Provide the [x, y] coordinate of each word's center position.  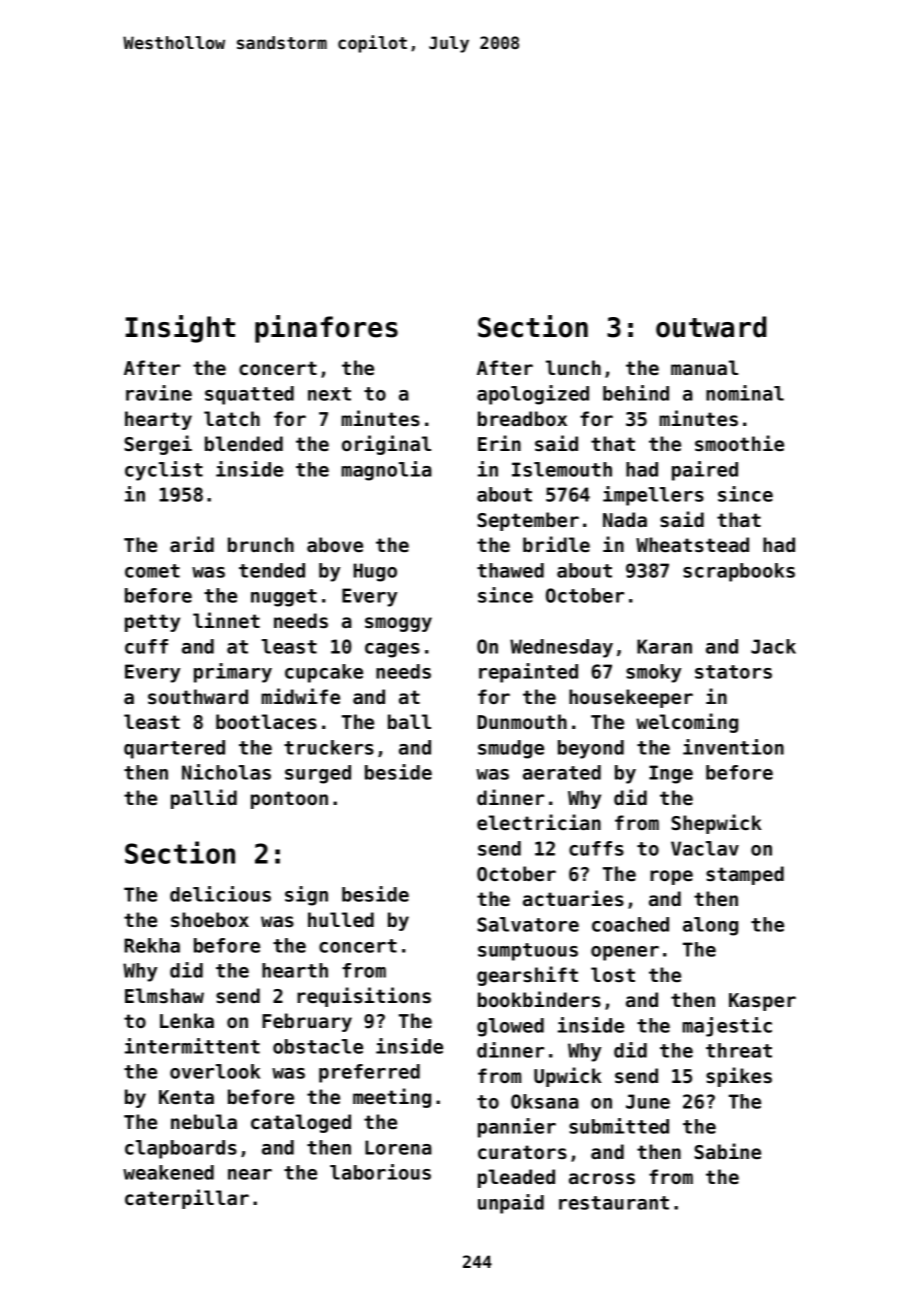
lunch [573, 367]
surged [318, 774]
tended [272, 570]
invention [733, 747]
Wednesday [561, 648]
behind [636, 393]
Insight [180, 329]
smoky [653, 673]
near [250, 1174]
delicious [220, 894]
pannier [517, 1128]
